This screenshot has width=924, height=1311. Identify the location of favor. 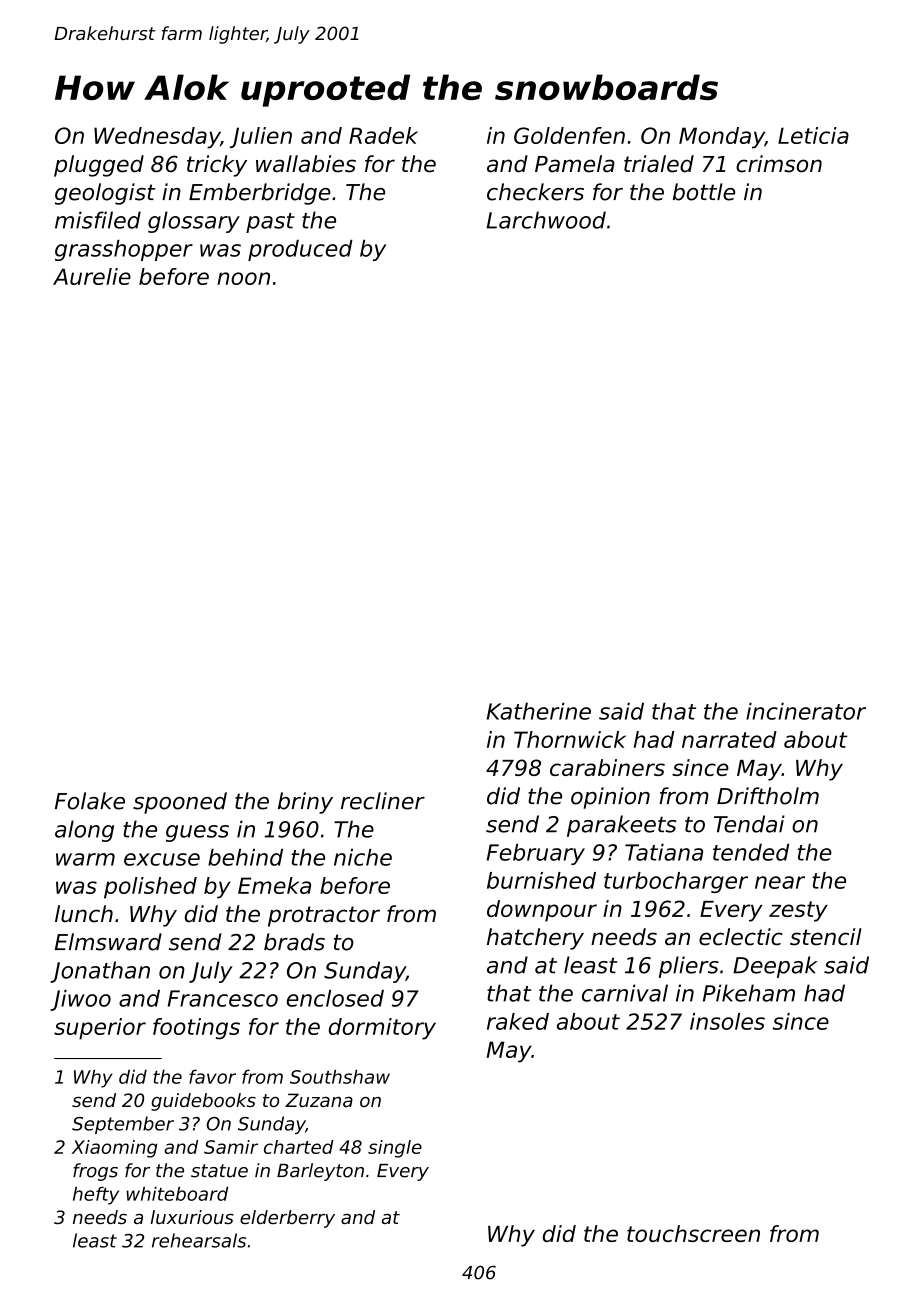
(212, 1076).
